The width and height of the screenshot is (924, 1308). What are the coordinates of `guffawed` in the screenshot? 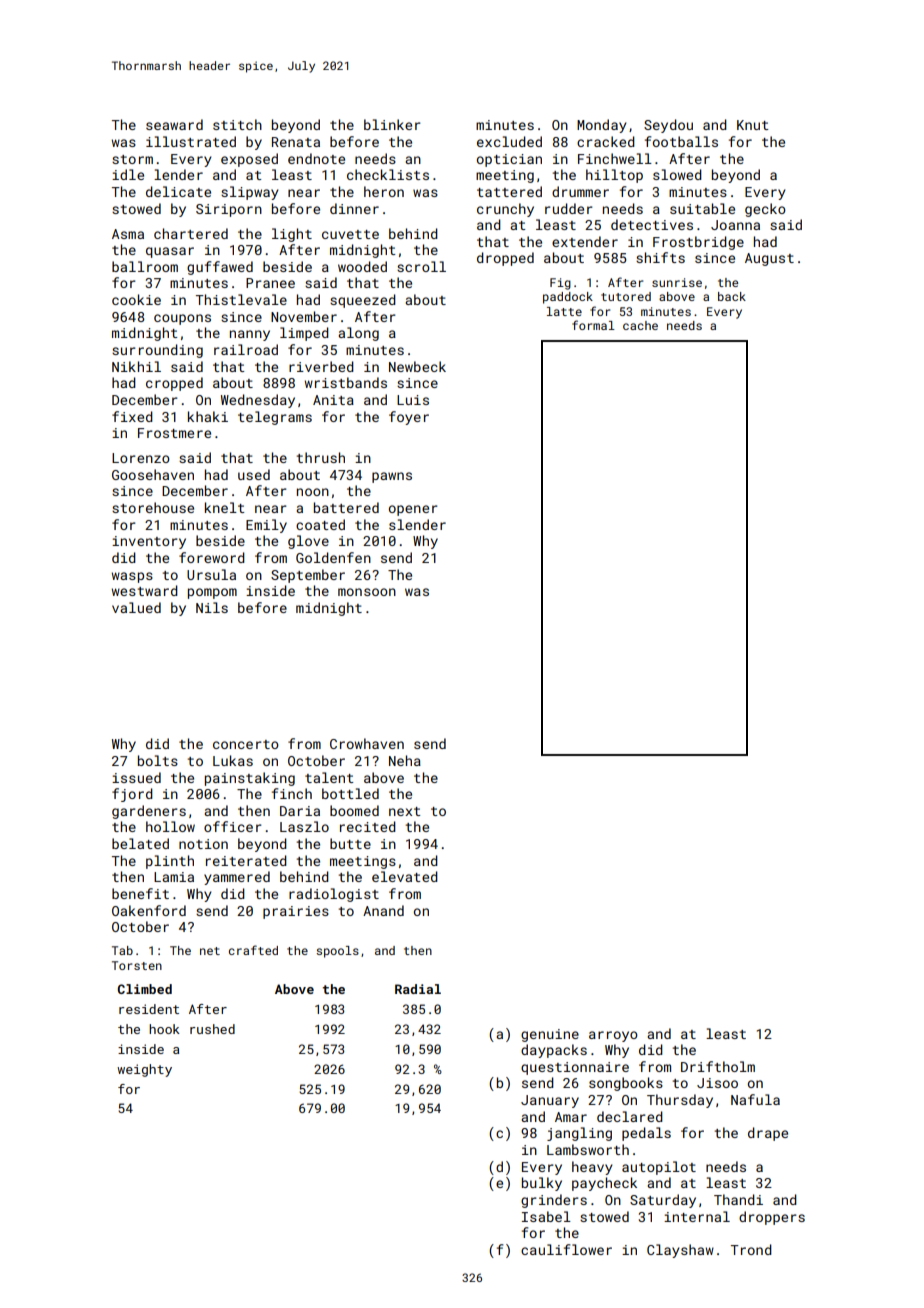 It's located at (220, 268).
